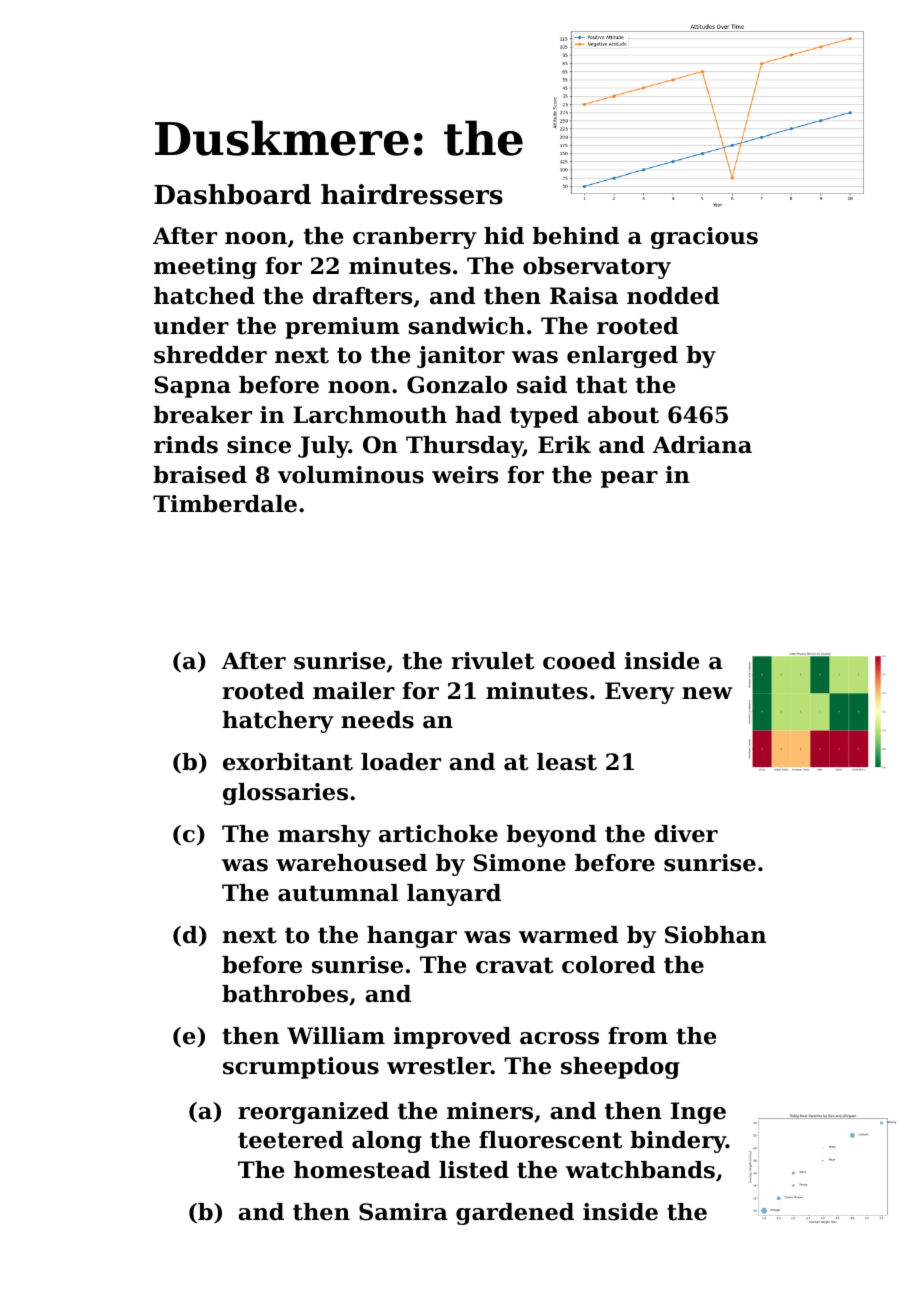 Image resolution: width=924 pixels, height=1311 pixels. I want to click on behind, so click(576, 236).
